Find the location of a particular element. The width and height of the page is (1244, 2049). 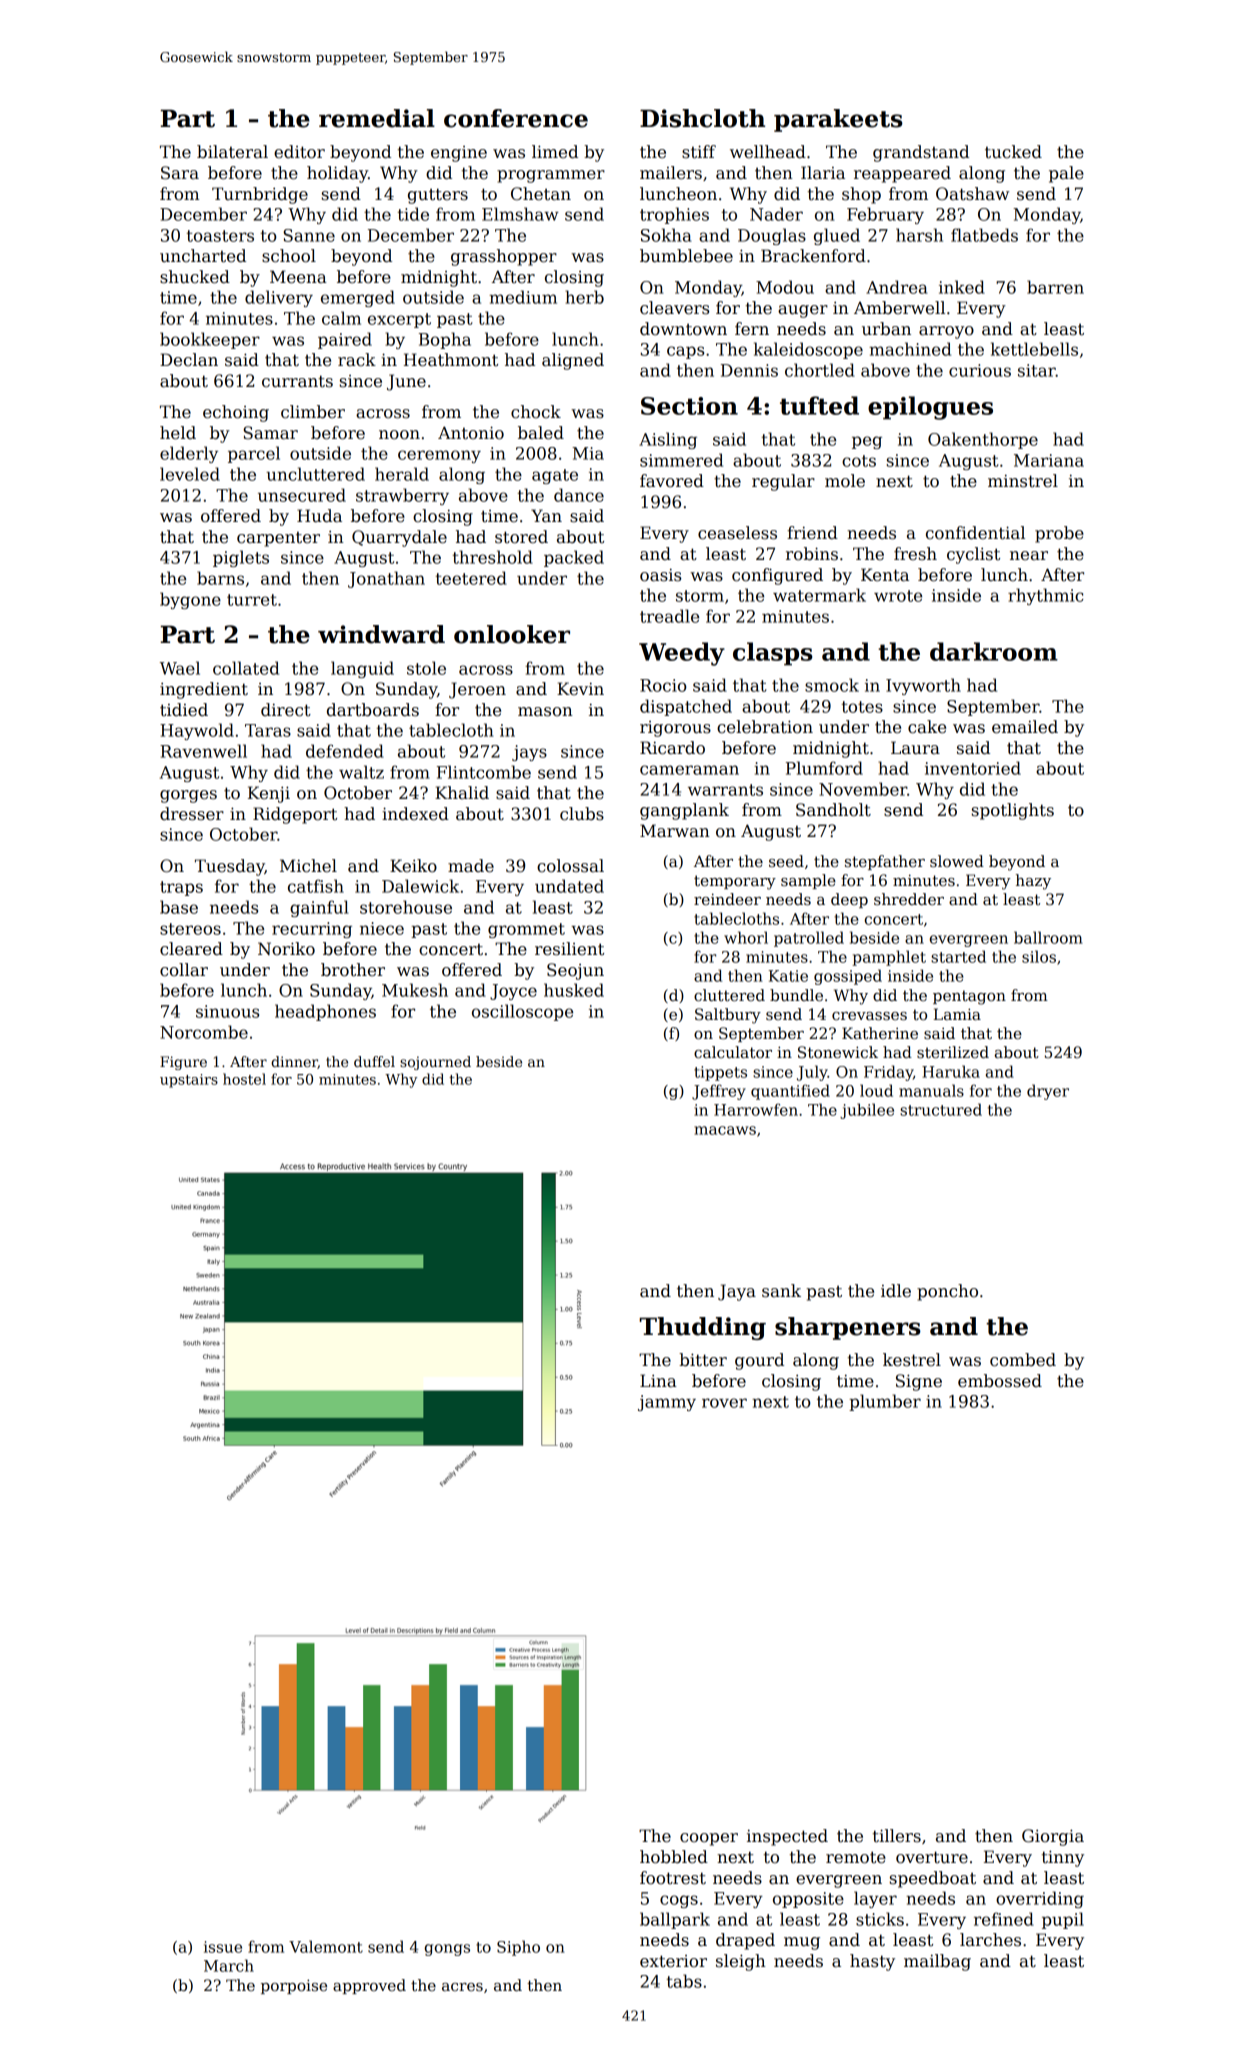

jubilee is located at coordinates (867, 1111).
